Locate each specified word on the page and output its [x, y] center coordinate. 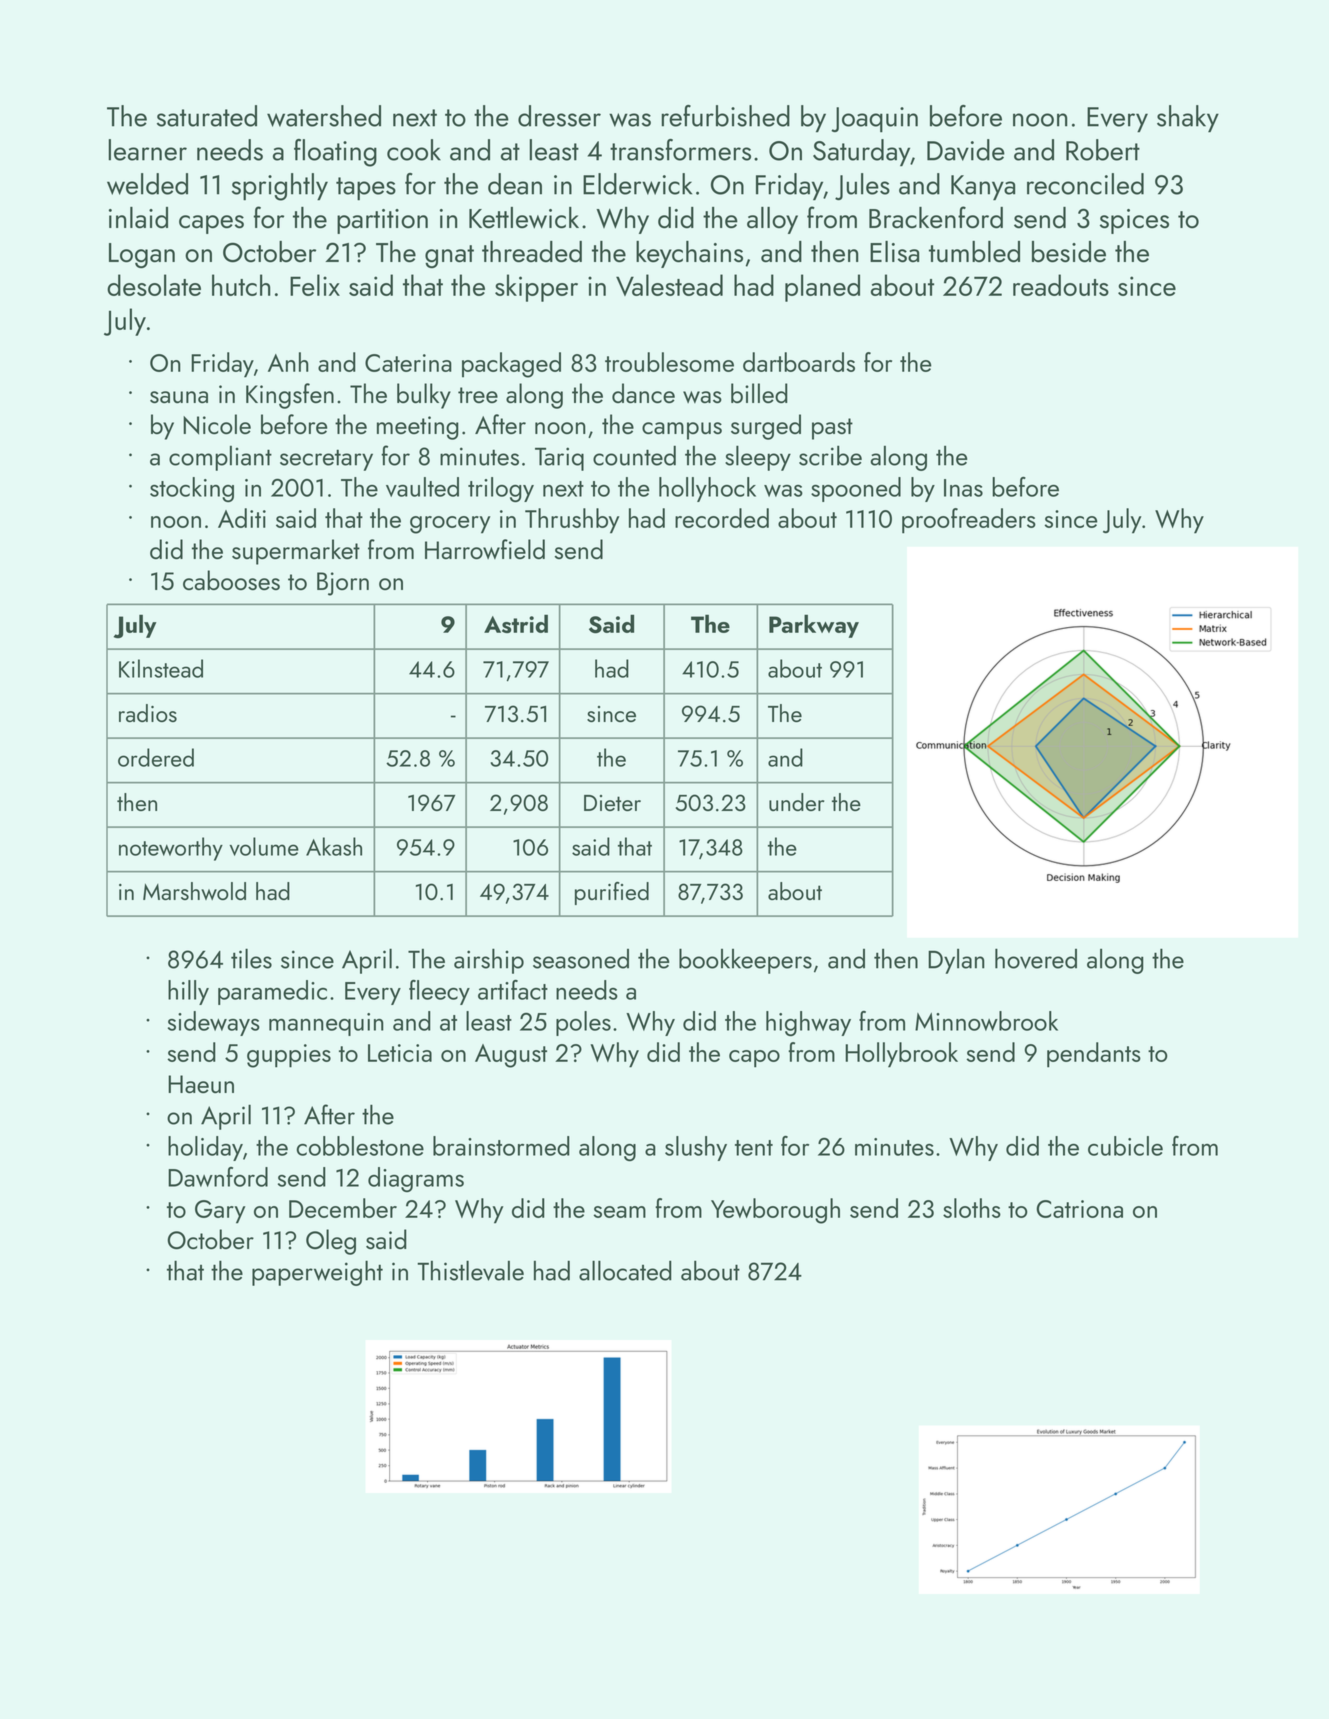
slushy [696, 1148]
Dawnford [218, 1177]
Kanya [983, 188]
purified [612, 893]
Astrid [516, 623]
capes [211, 224]
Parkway [814, 626]
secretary [326, 460]
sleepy [758, 458]
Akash [334, 846]
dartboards [799, 362]
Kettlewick [524, 218]
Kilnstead [161, 668]
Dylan [956, 961]
